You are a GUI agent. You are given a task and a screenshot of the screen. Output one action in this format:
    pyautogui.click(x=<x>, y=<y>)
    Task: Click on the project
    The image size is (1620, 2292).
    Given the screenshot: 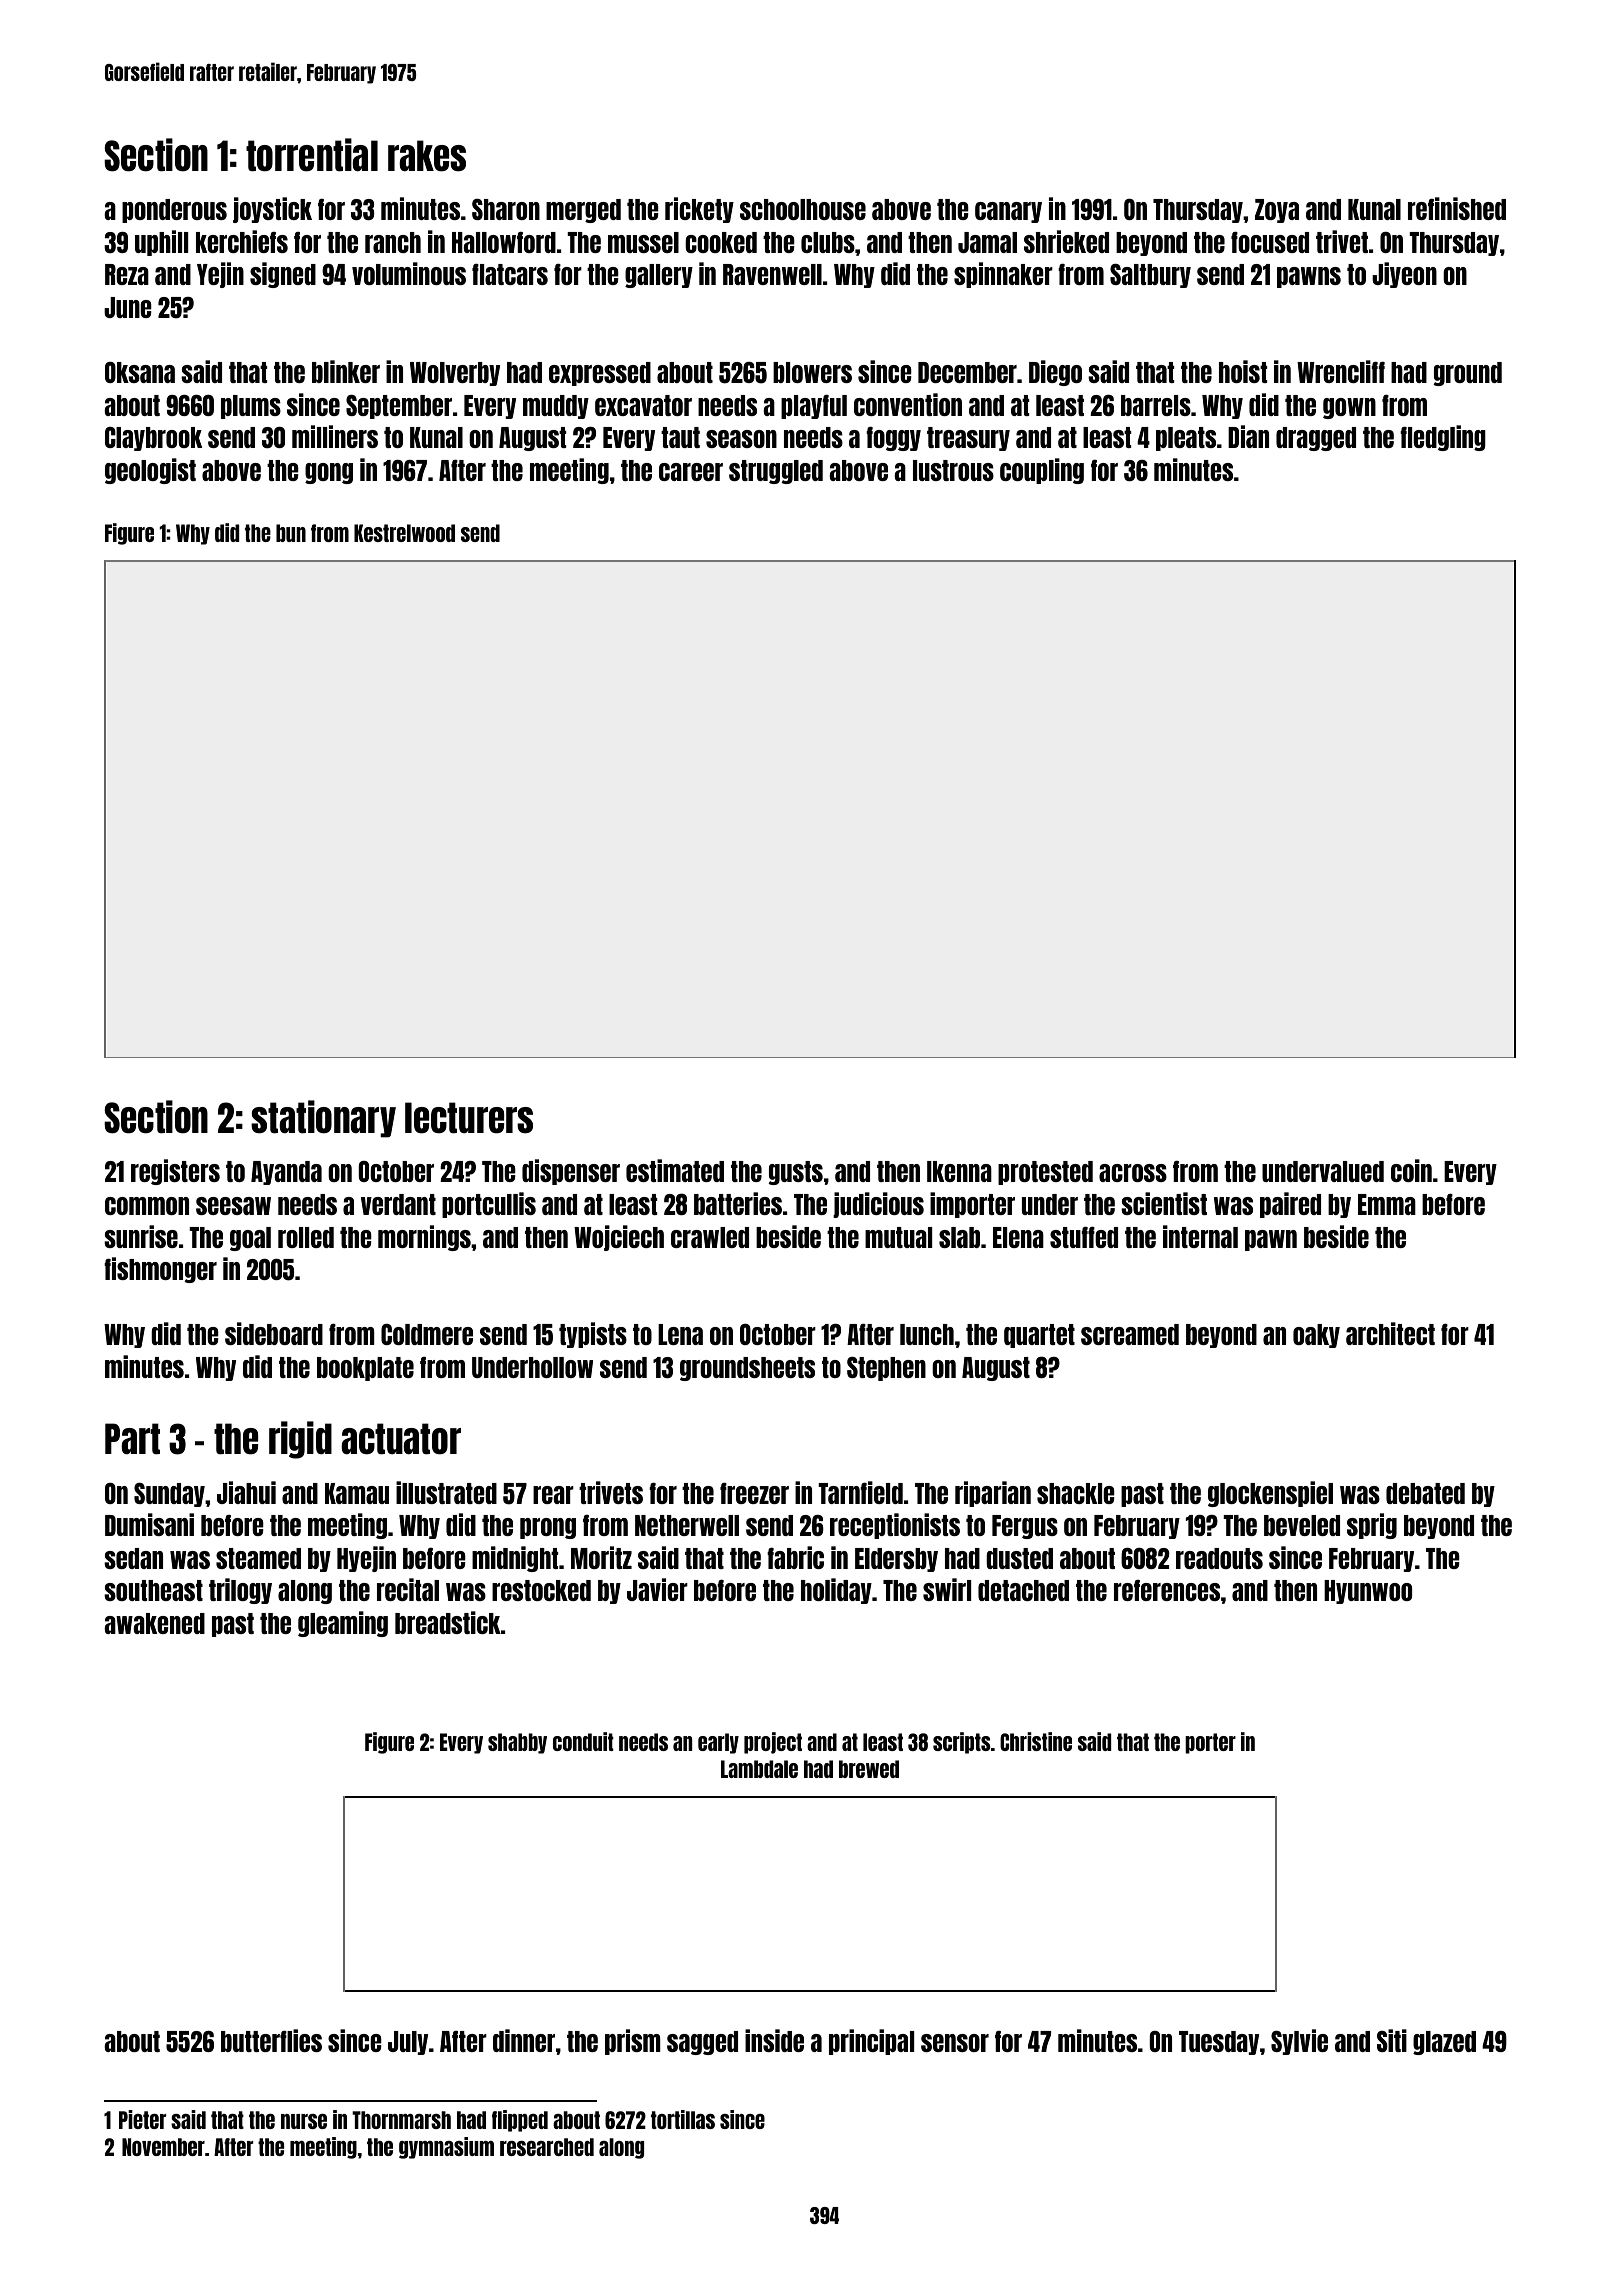 What is the action you would take?
    pyautogui.click(x=773, y=1743)
